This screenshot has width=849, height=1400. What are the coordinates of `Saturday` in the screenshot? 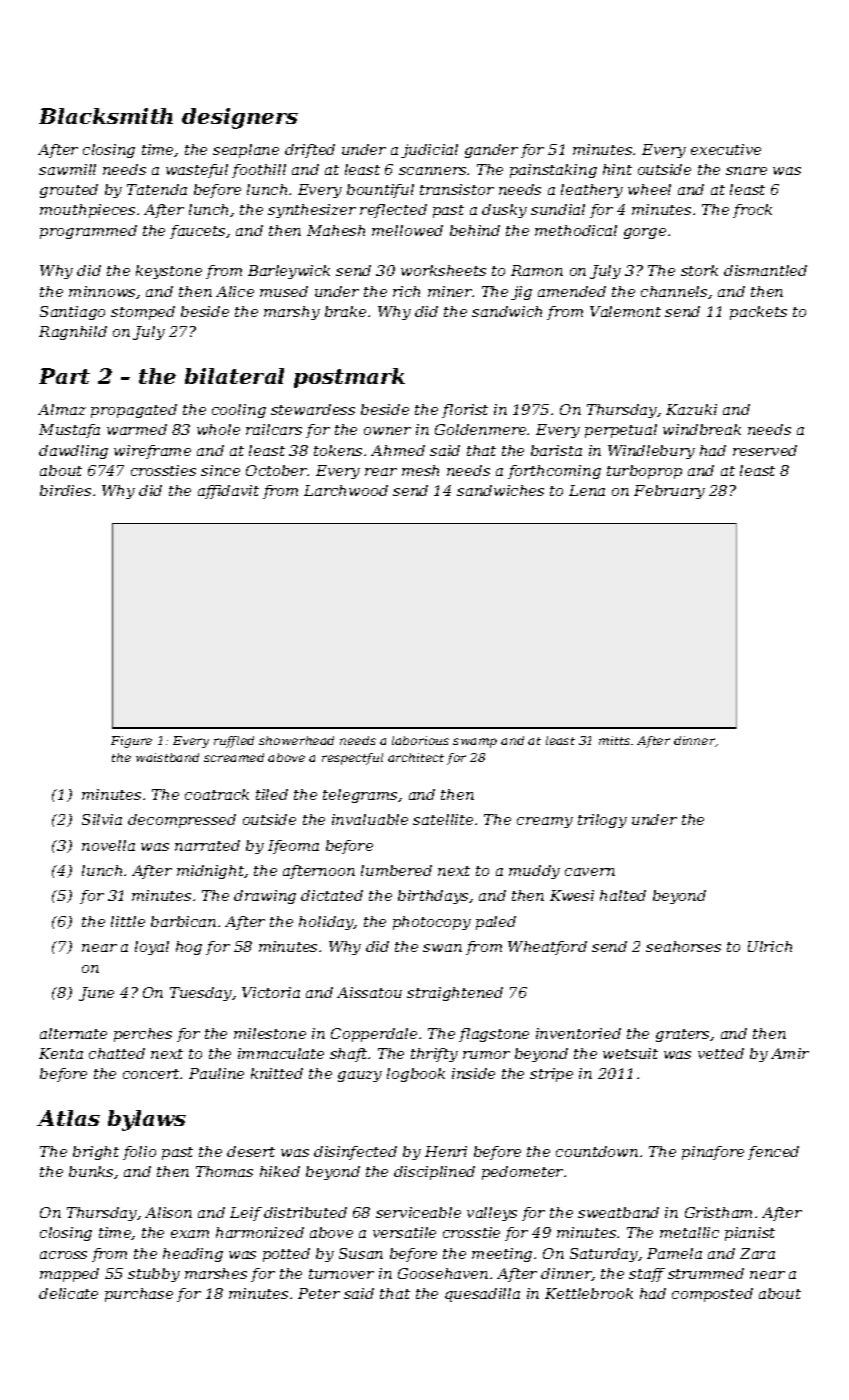 It's located at (604, 1255).
